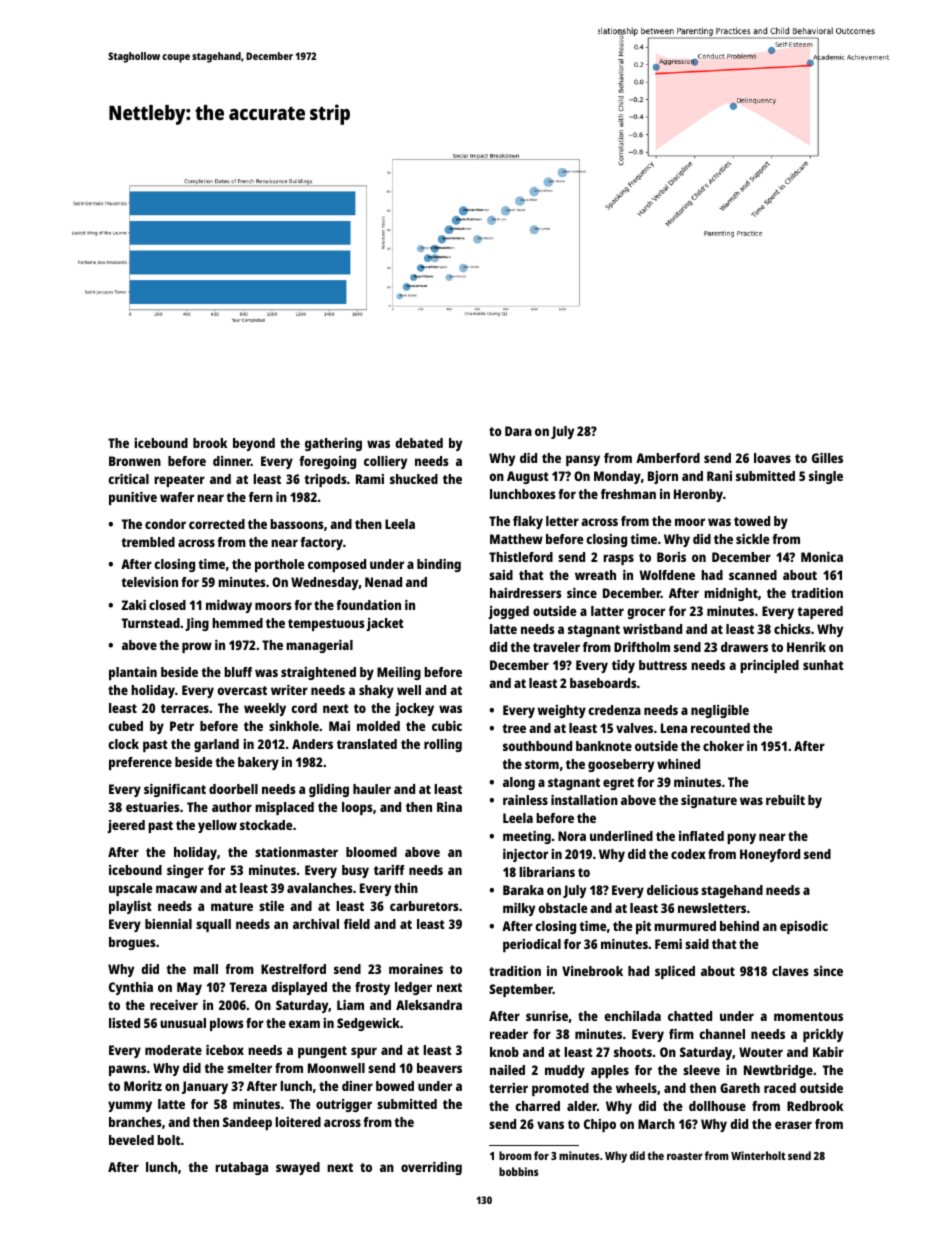 The width and height of the screenshot is (952, 1233). What do you see at coordinates (525, 800) in the screenshot?
I see `rainless` at bounding box center [525, 800].
